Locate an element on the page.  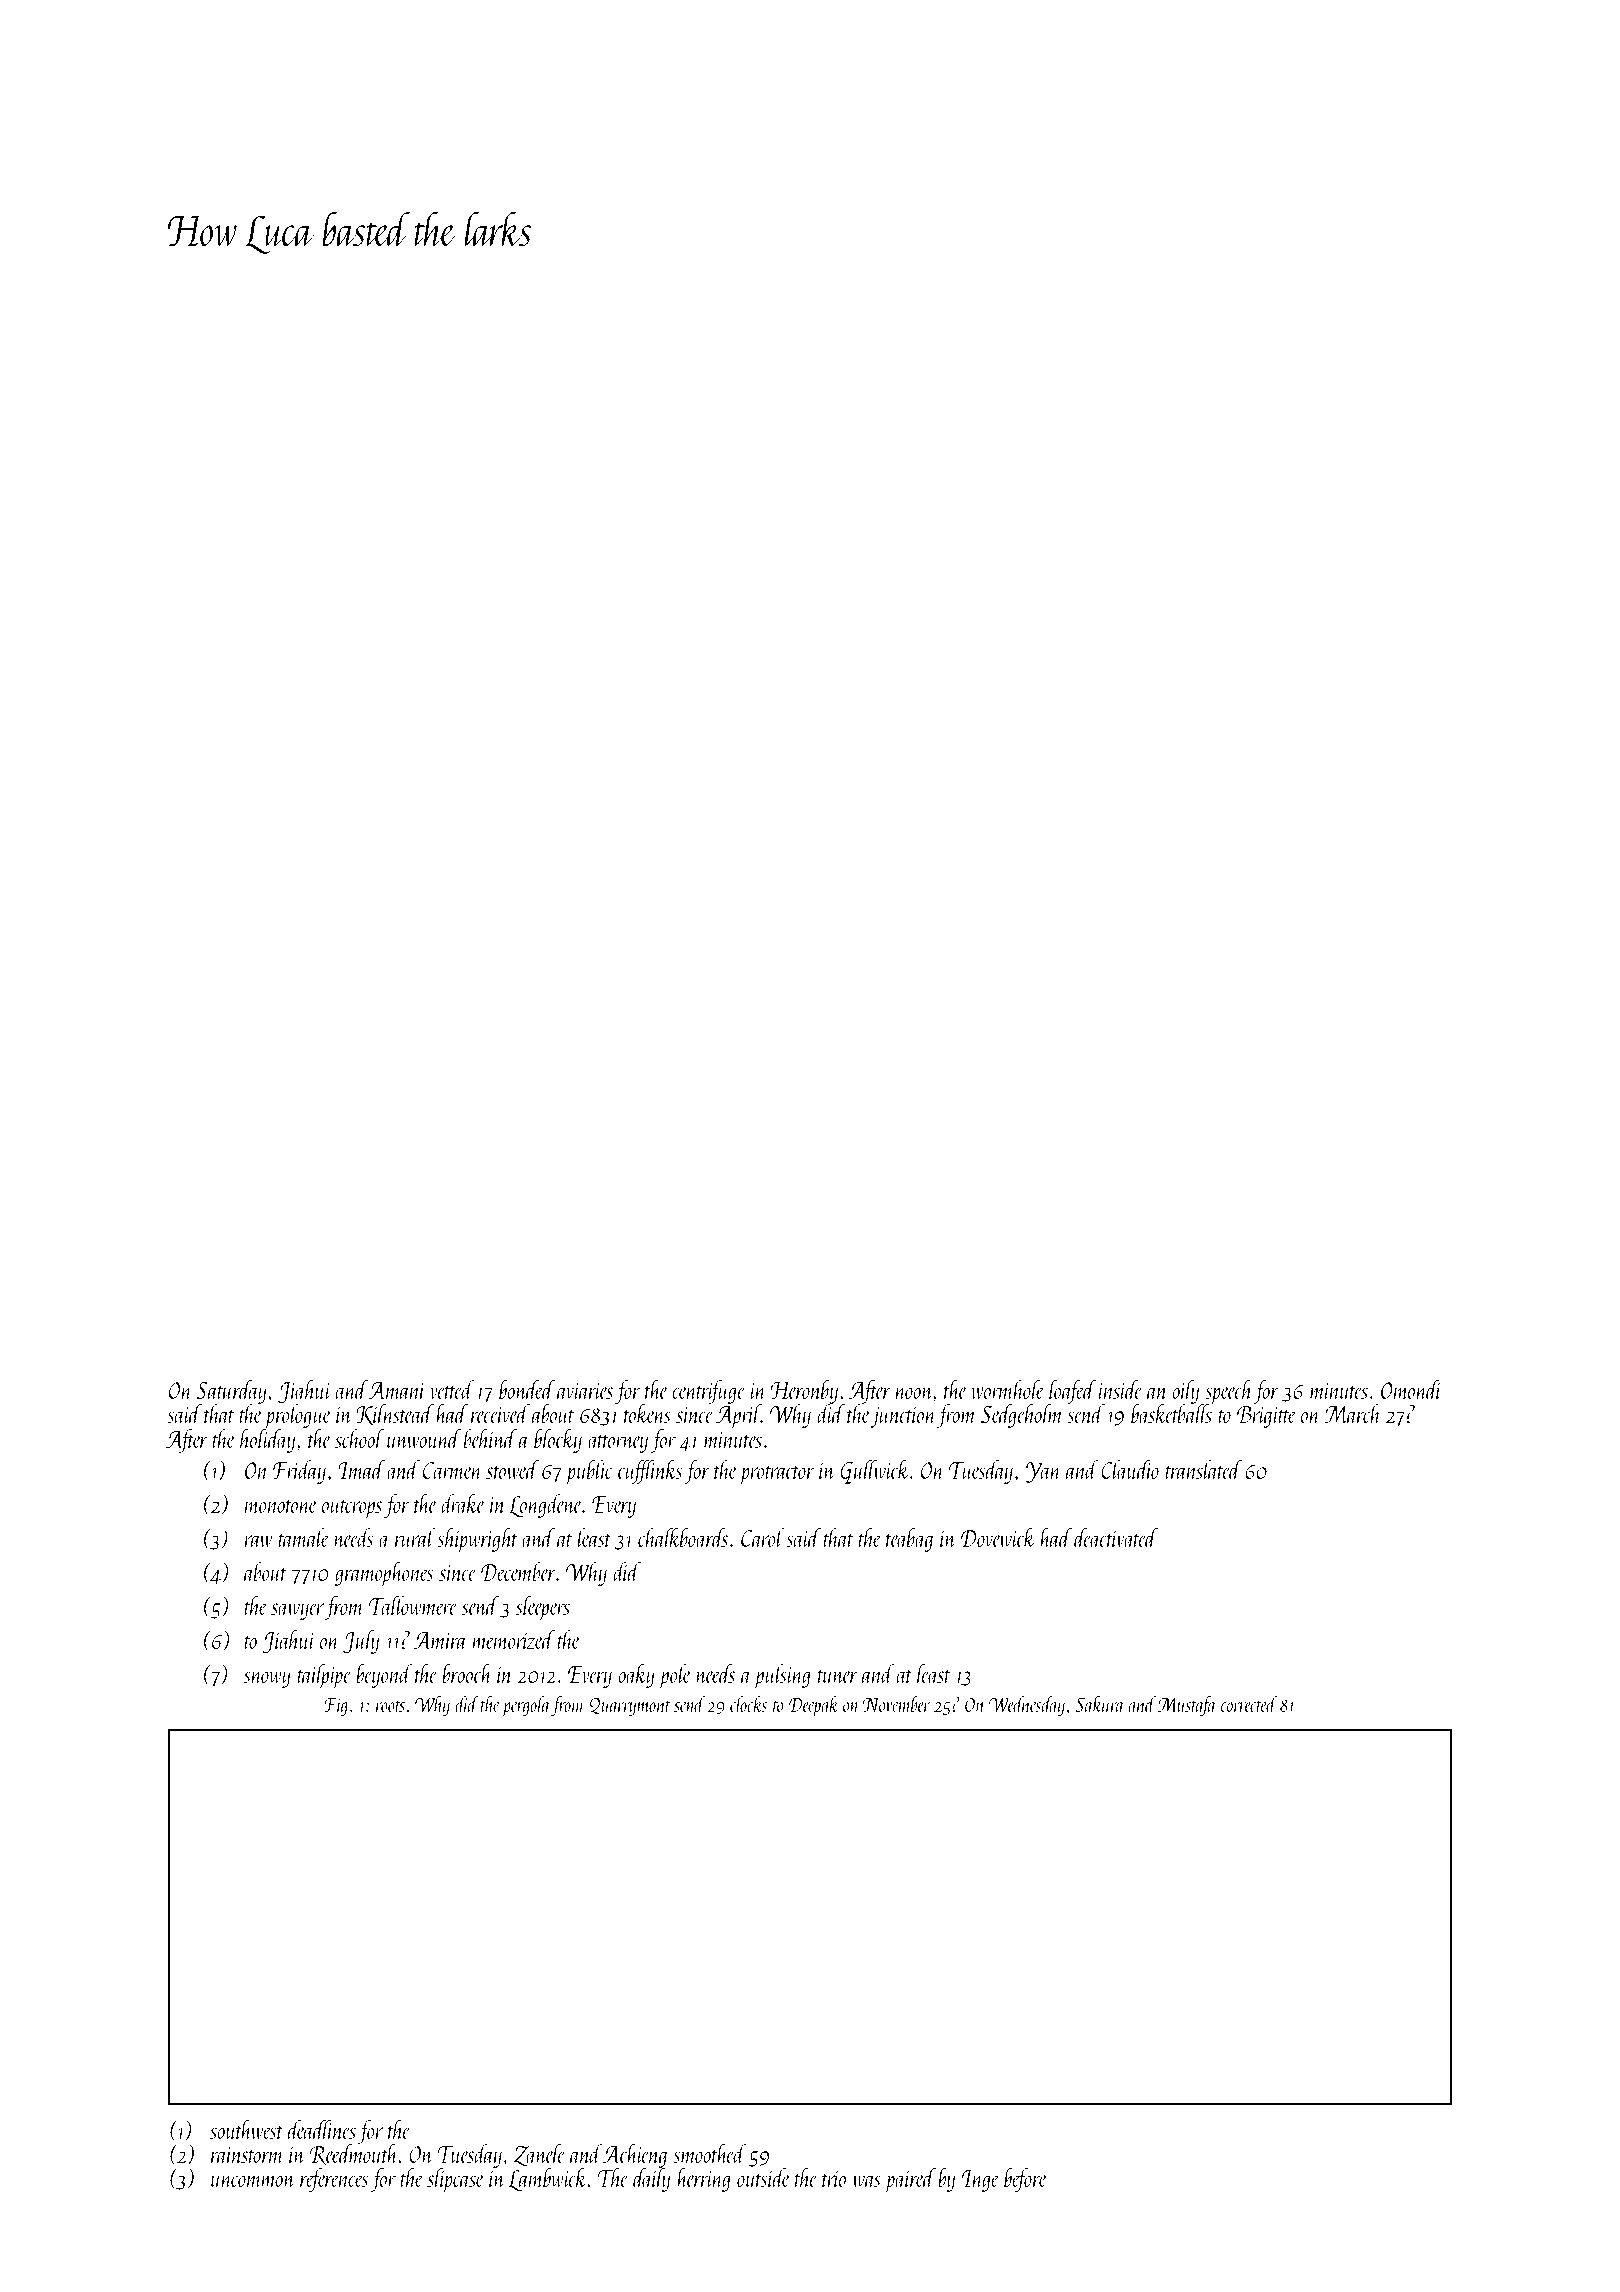
outcrops is located at coordinates (352, 1509).
